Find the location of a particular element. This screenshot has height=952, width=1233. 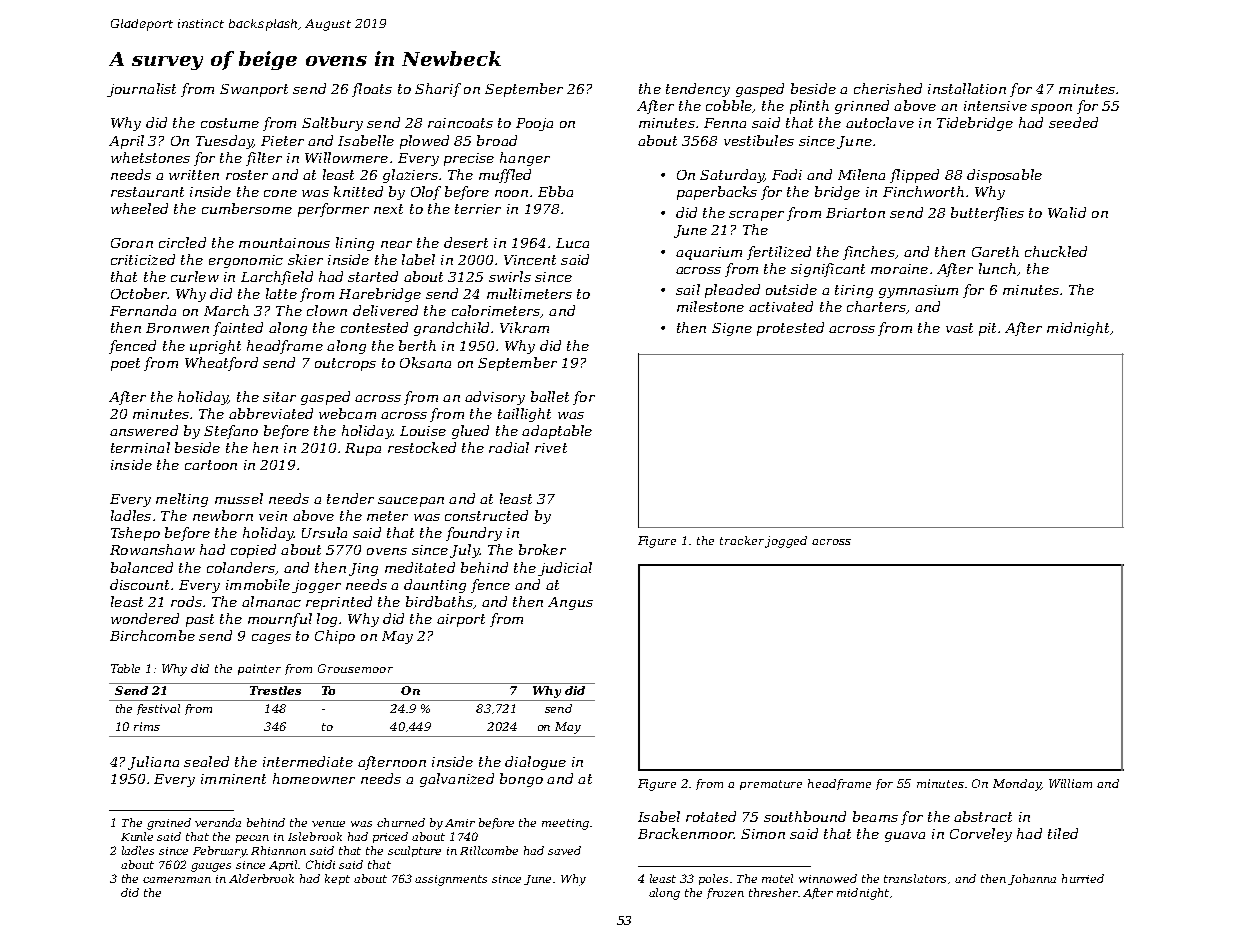

wondered is located at coordinates (145, 618).
